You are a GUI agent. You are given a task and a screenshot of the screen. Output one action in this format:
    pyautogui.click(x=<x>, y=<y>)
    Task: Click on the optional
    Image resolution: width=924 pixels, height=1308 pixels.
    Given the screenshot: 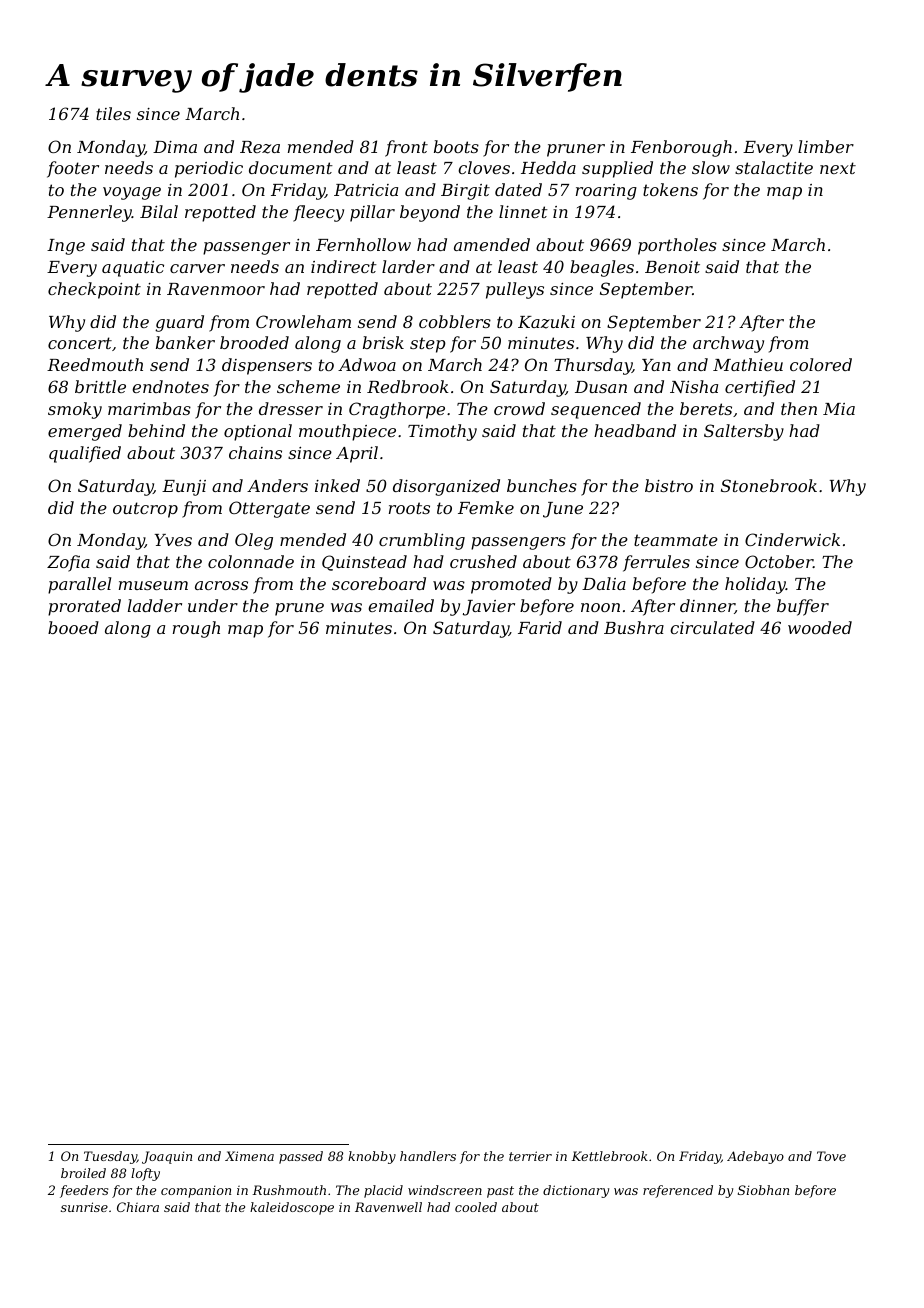 What is the action you would take?
    pyautogui.click(x=258, y=432)
